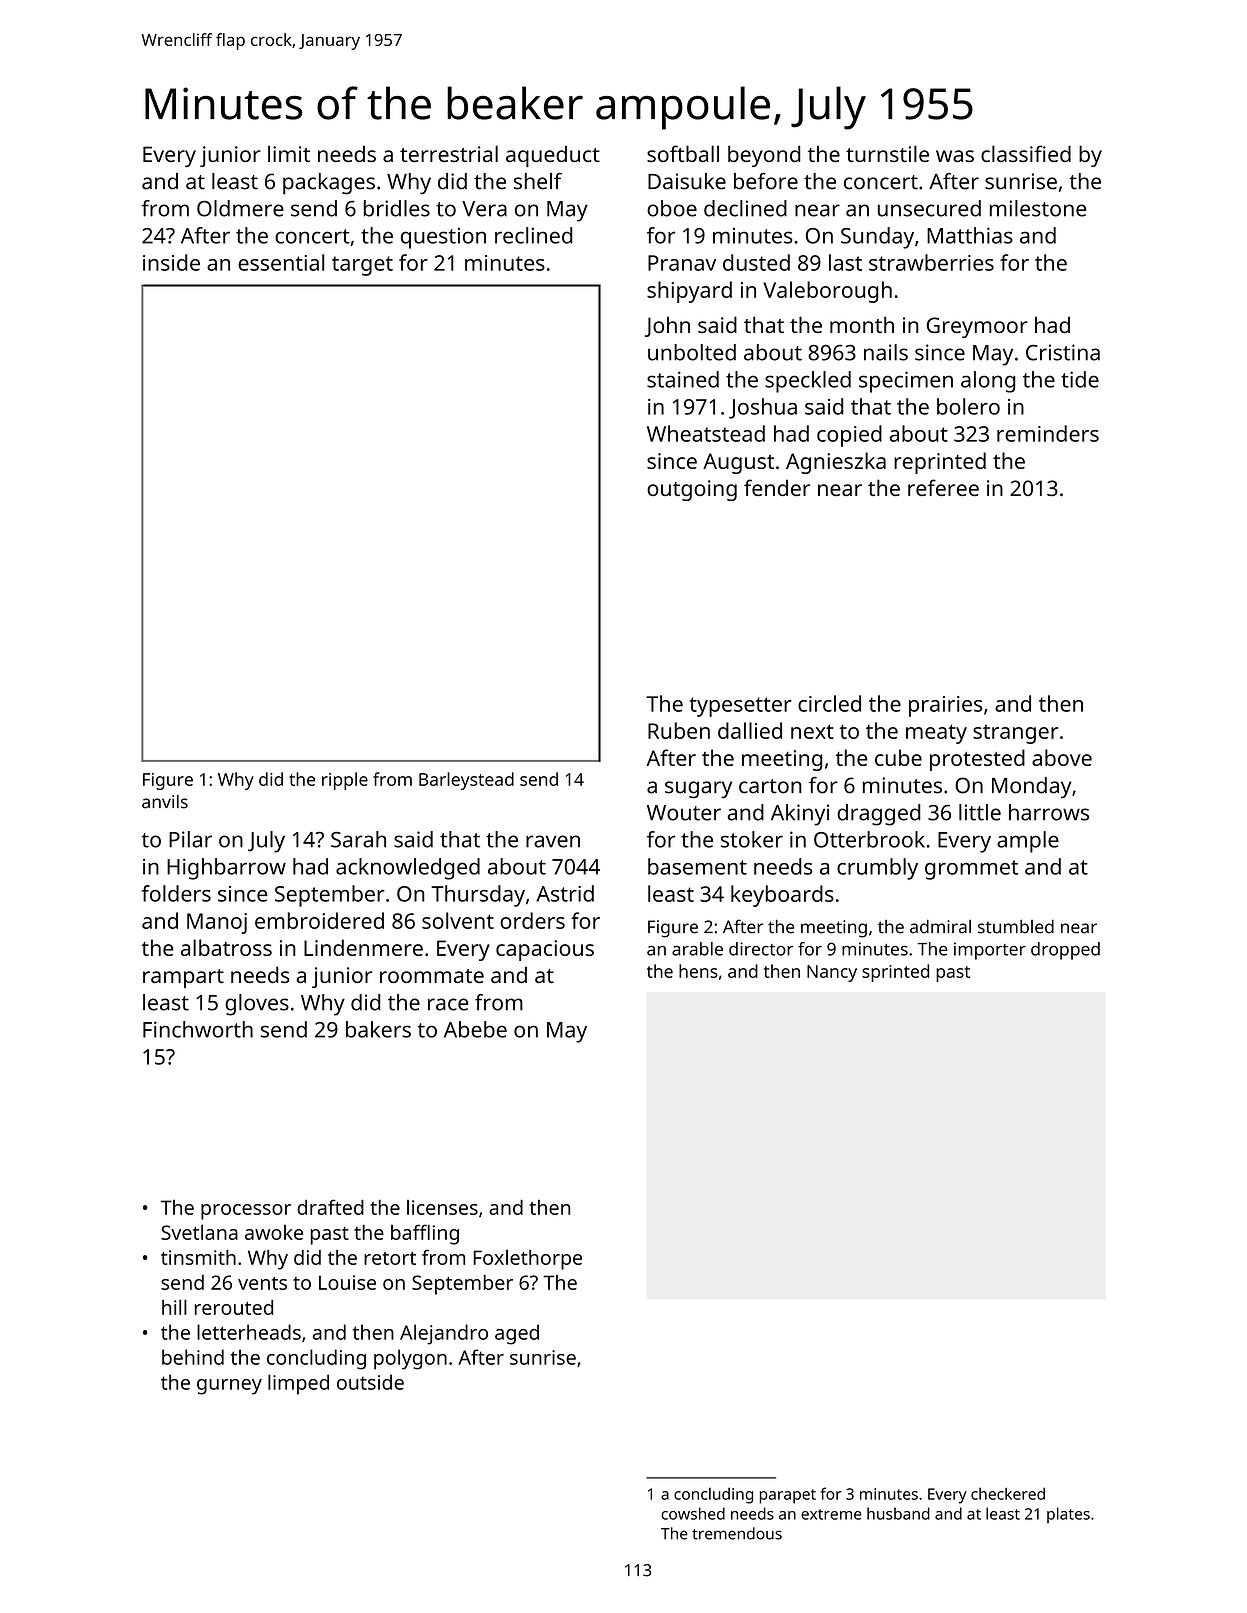  Describe the element at coordinates (390, 1258) in the page. I see `retort` at that location.
